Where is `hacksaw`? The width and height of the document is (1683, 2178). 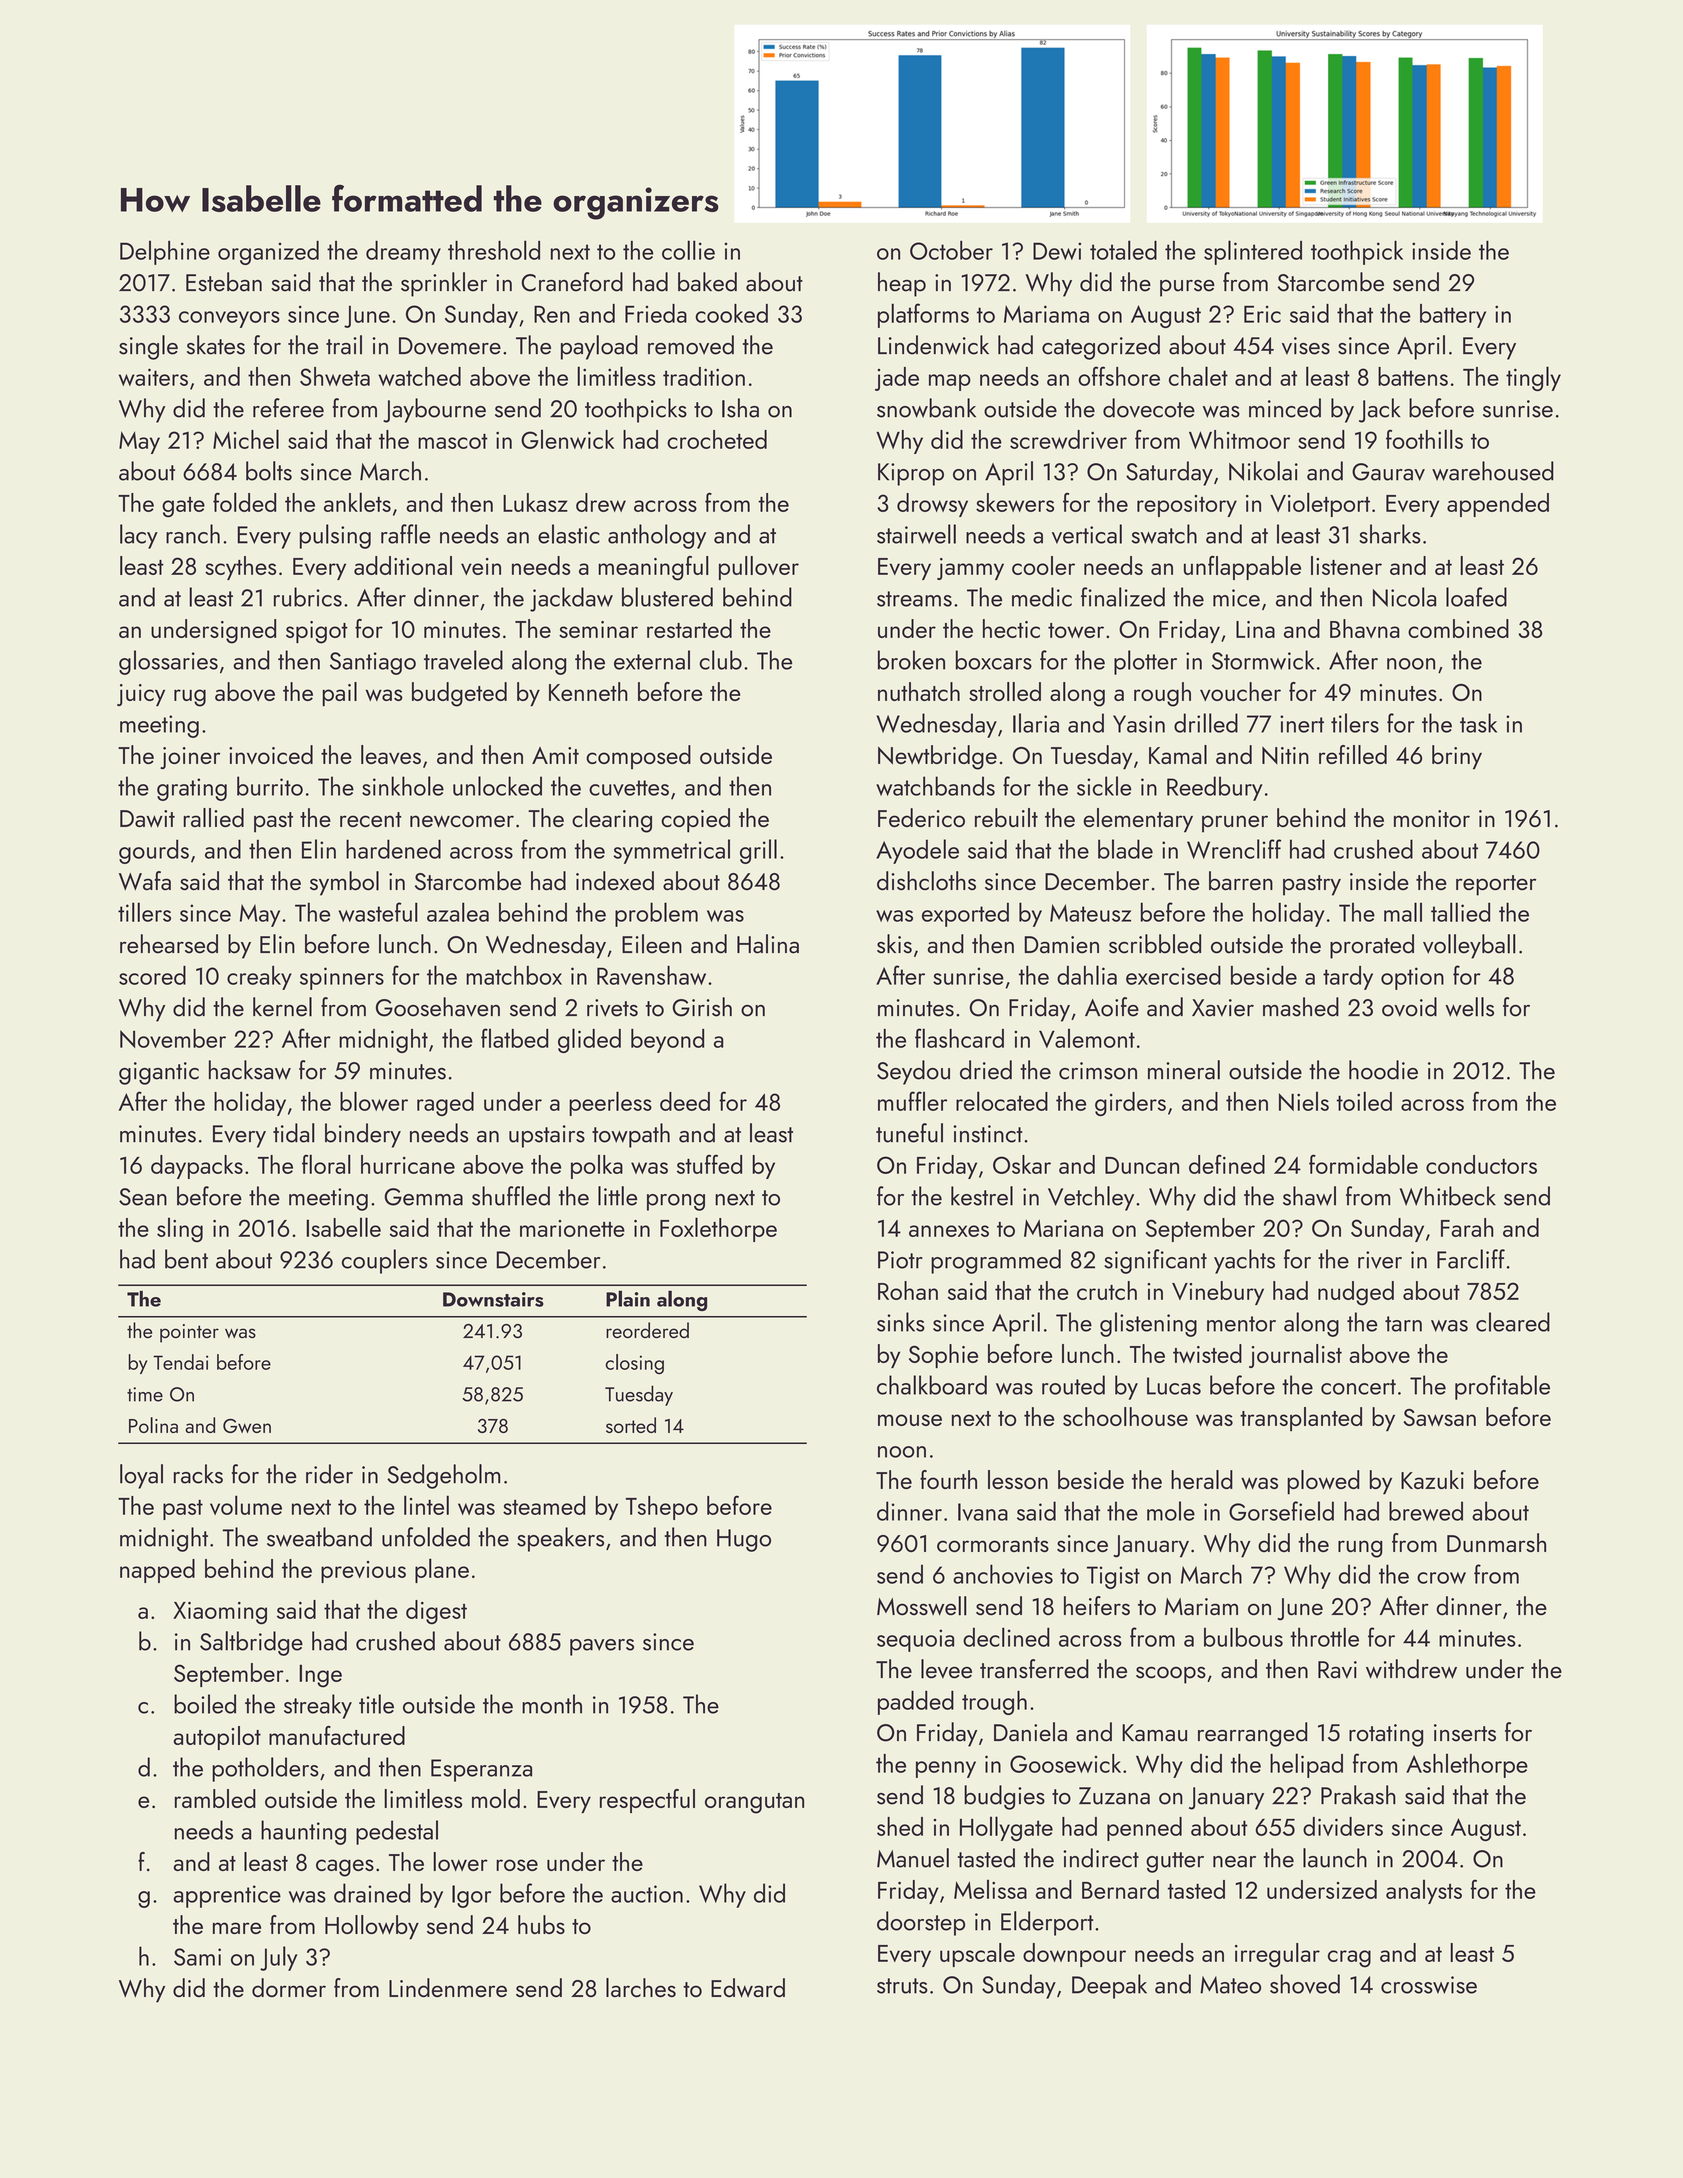 hacksaw is located at coordinates (250, 1070).
